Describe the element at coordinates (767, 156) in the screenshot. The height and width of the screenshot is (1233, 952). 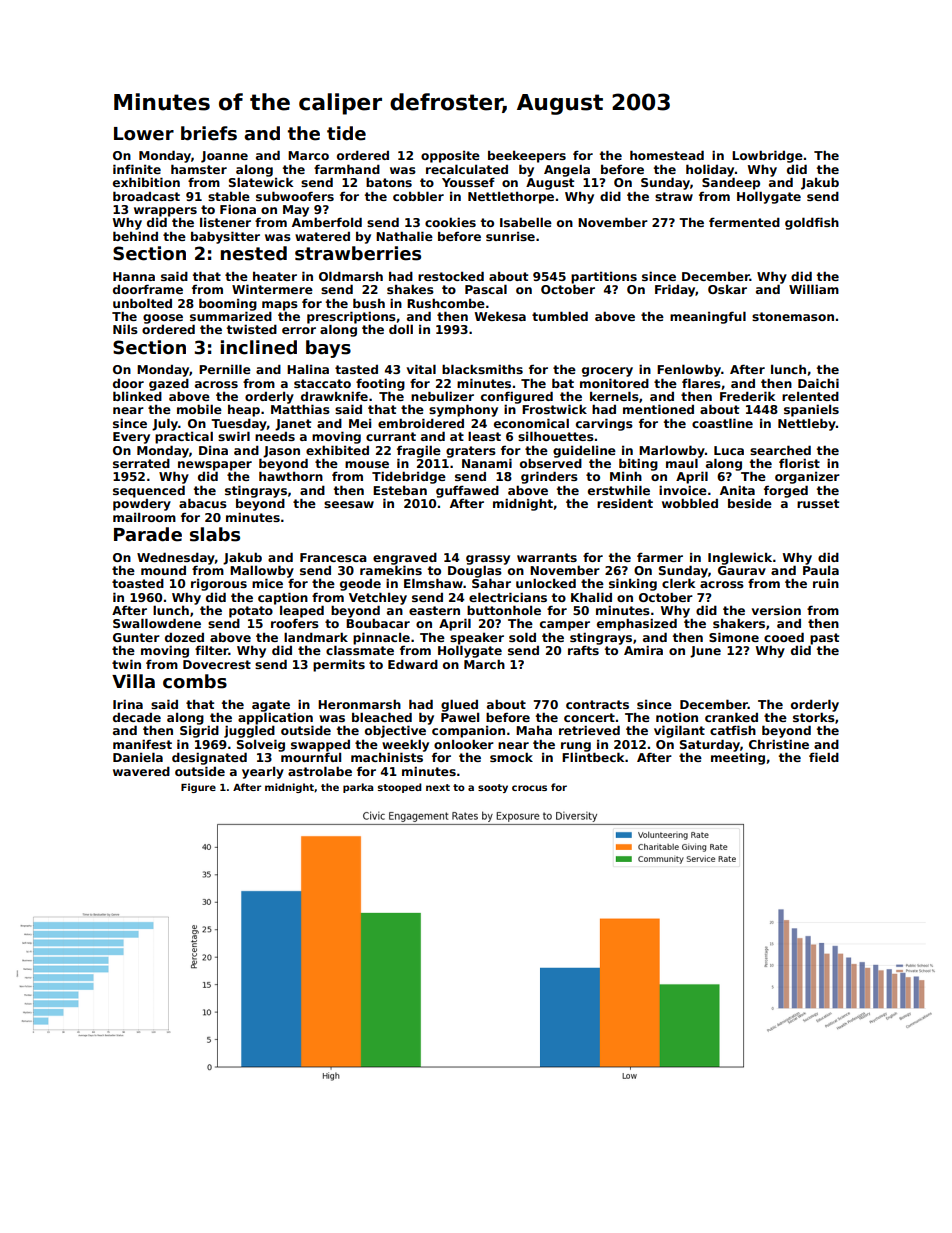
I see `Lowbridge` at that location.
